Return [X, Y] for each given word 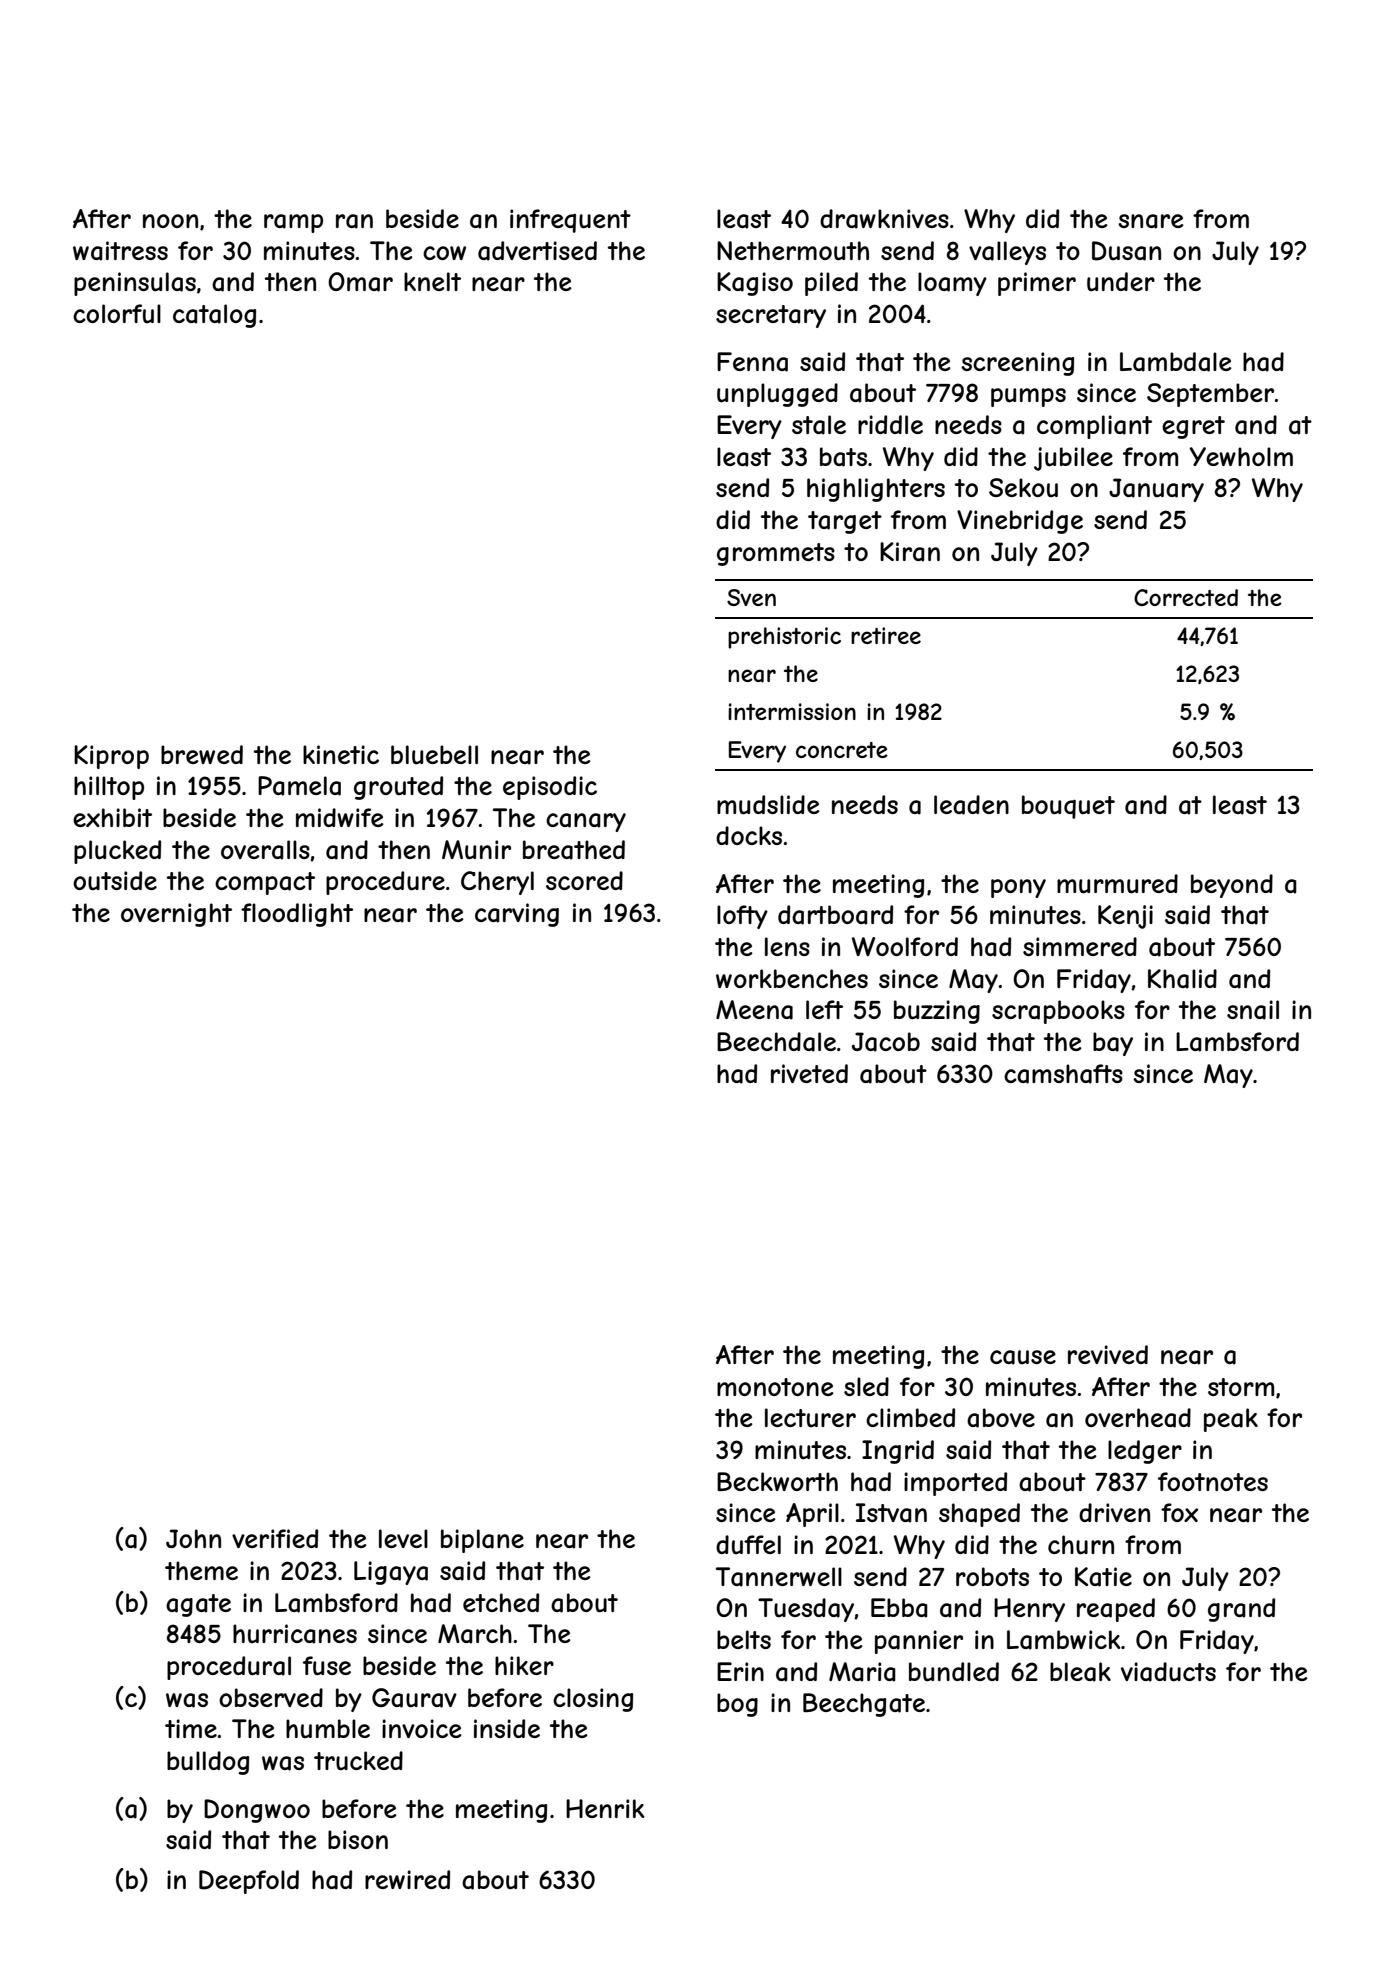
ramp [293, 223]
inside [507, 1728]
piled [831, 284]
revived [1108, 1354]
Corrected [1186, 597]
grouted [398, 788]
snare [1151, 221]
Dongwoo [257, 1811]
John [193, 1538]
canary [586, 822]
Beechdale [776, 1042]
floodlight [297, 915]
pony [1018, 888]
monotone [775, 1387]
